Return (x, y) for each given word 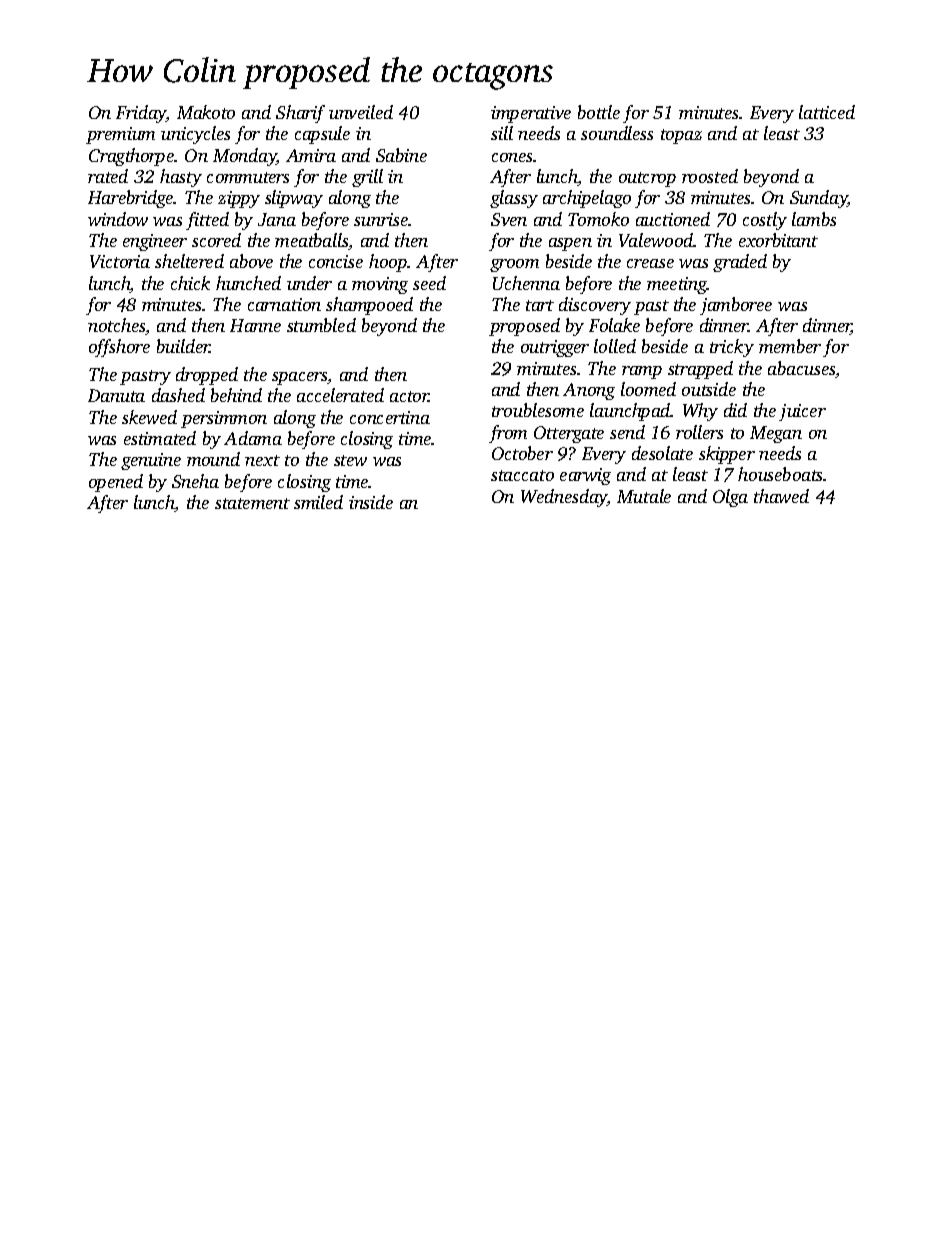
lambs (814, 219)
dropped (207, 376)
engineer (155, 242)
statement (252, 503)
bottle (599, 112)
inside (371, 502)
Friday (141, 114)
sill (502, 133)
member (790, 346)
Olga (730, 498)
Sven (509, 219)
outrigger (555, 348)
